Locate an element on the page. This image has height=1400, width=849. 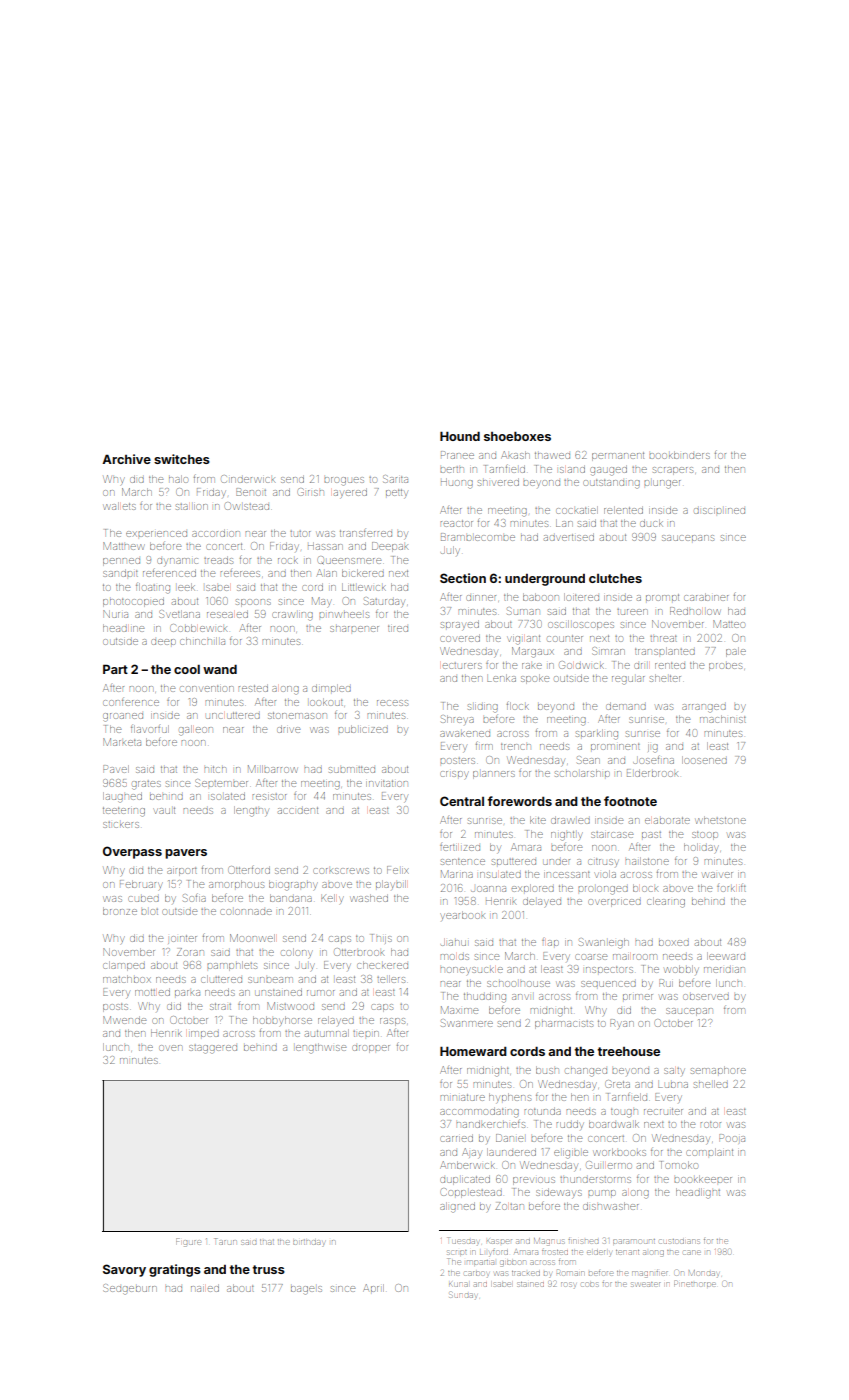
switches is located at coordinates (182, 459).
